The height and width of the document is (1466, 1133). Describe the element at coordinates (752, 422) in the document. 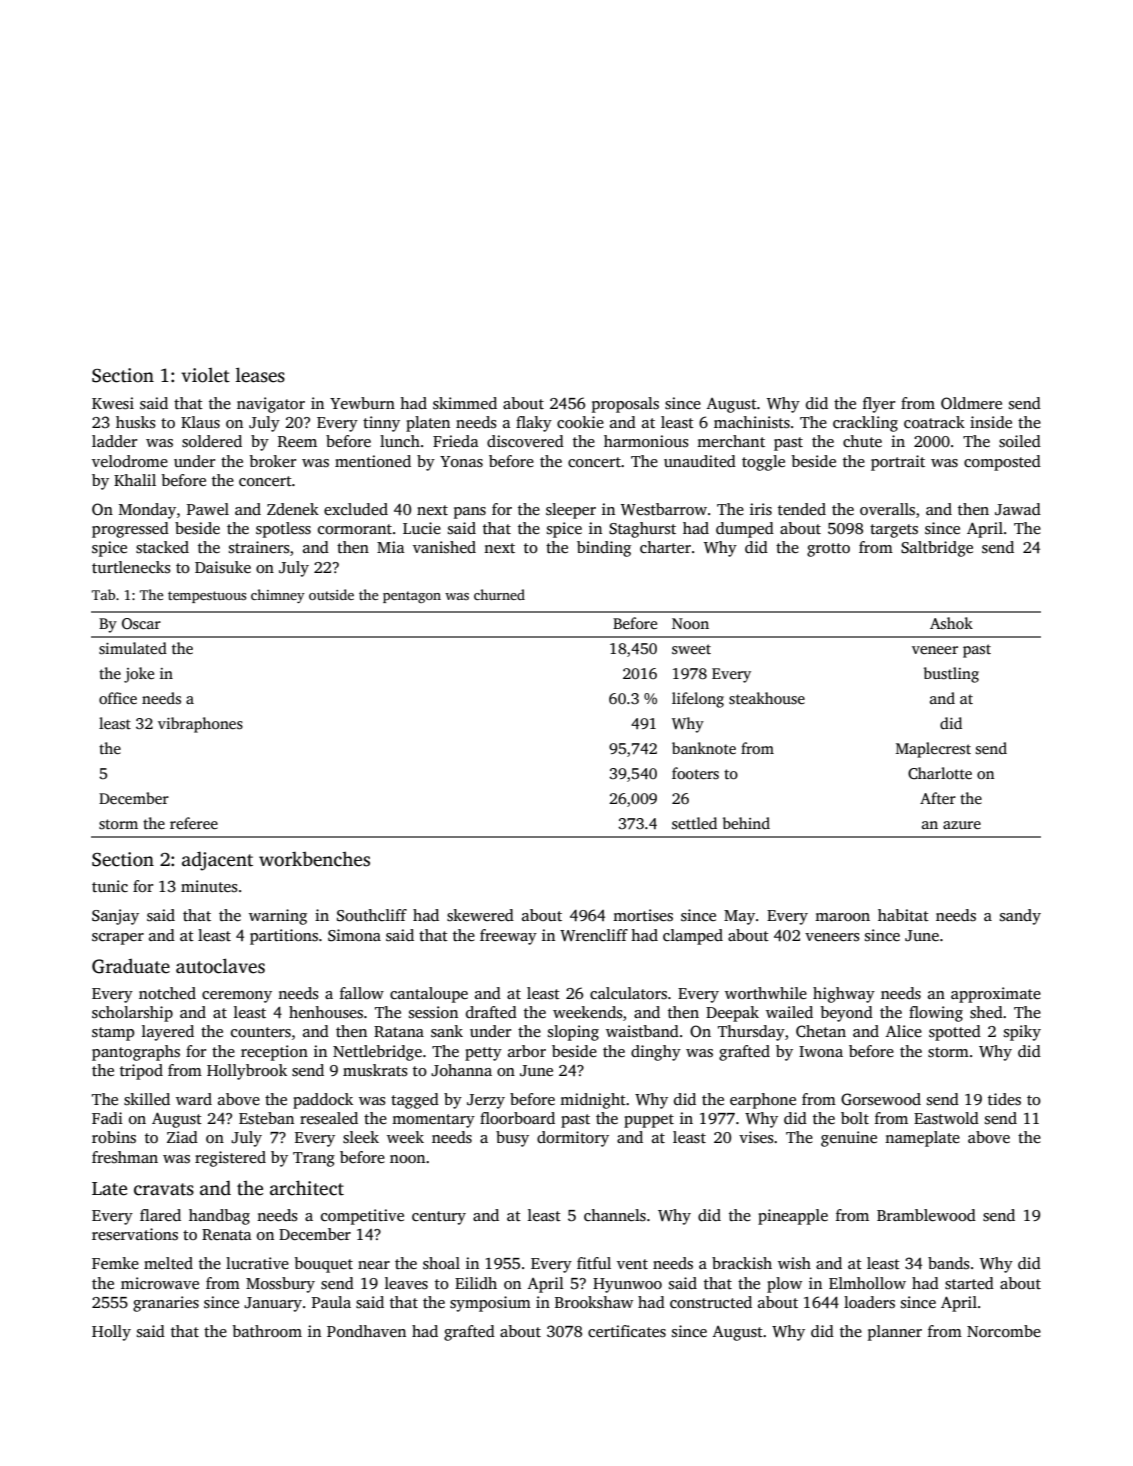

I see `machinists` at that location.
